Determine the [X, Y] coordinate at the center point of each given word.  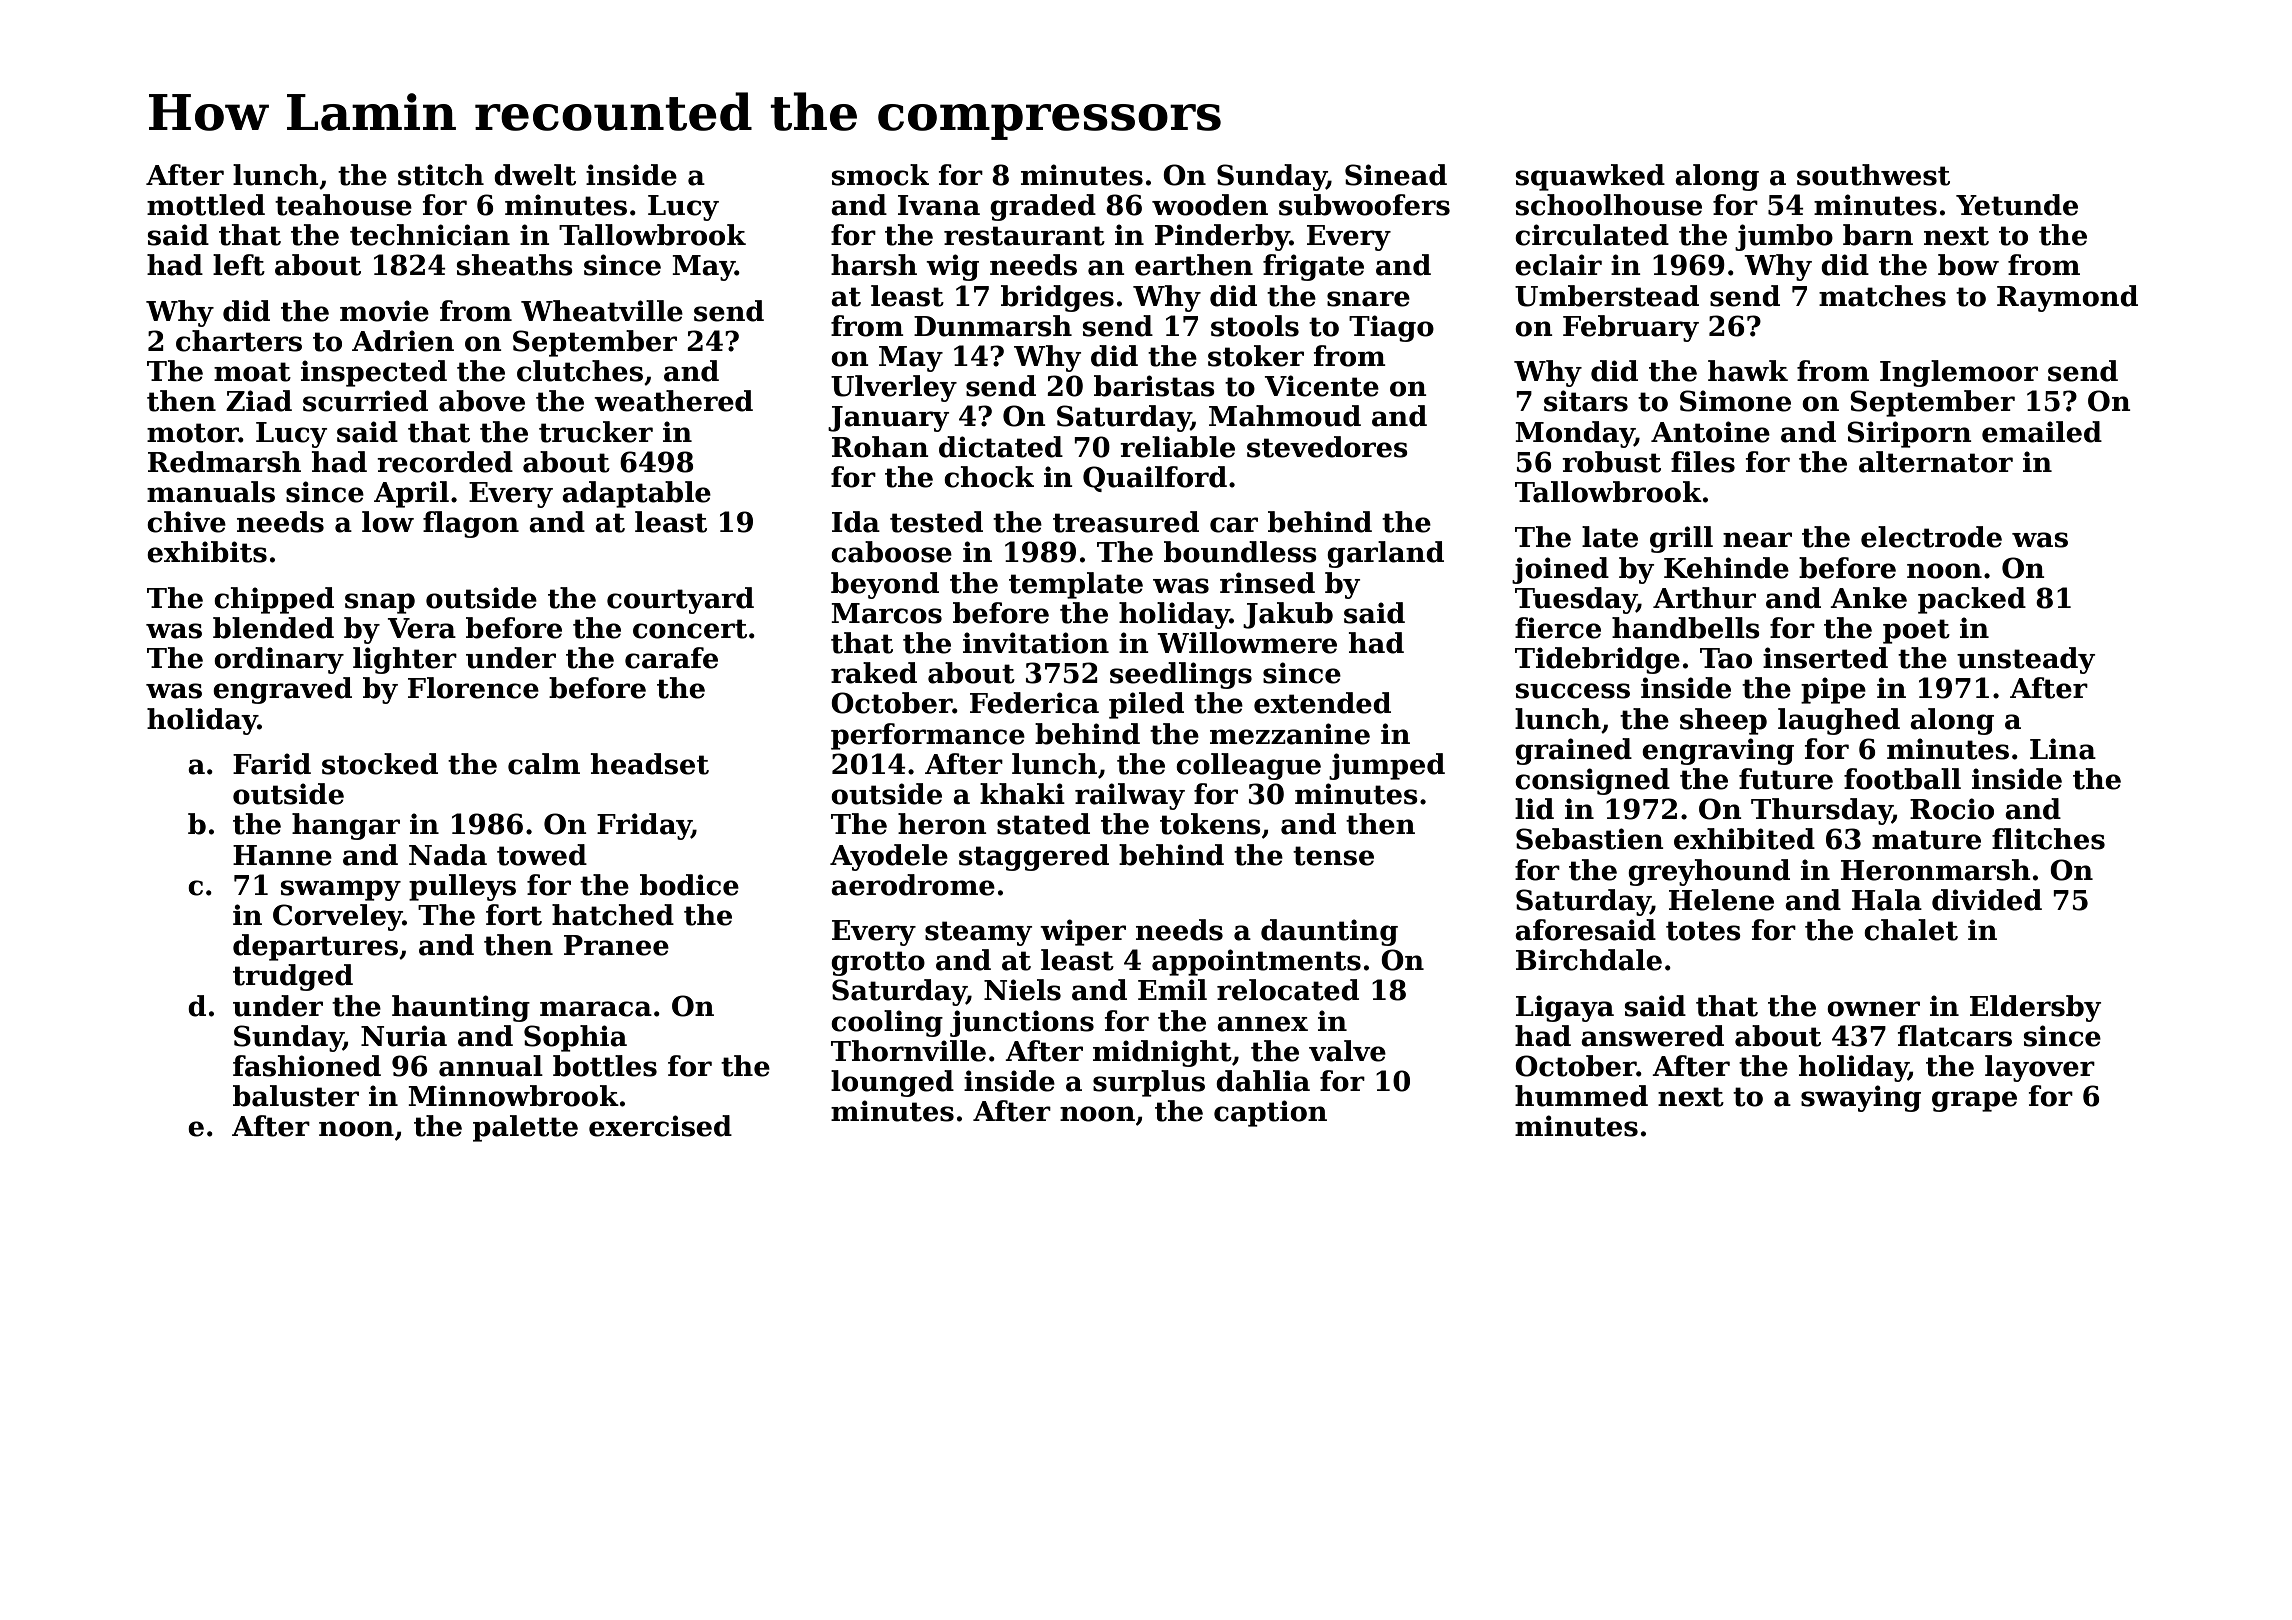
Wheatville [602, 311]
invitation [1036, 643]
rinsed [1267, 583]
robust [1611, 462]
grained [1573, 751]
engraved [282, 690]
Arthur [1704, 598]
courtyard [680, 600]
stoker [1256, 356]
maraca [596, 1009]
